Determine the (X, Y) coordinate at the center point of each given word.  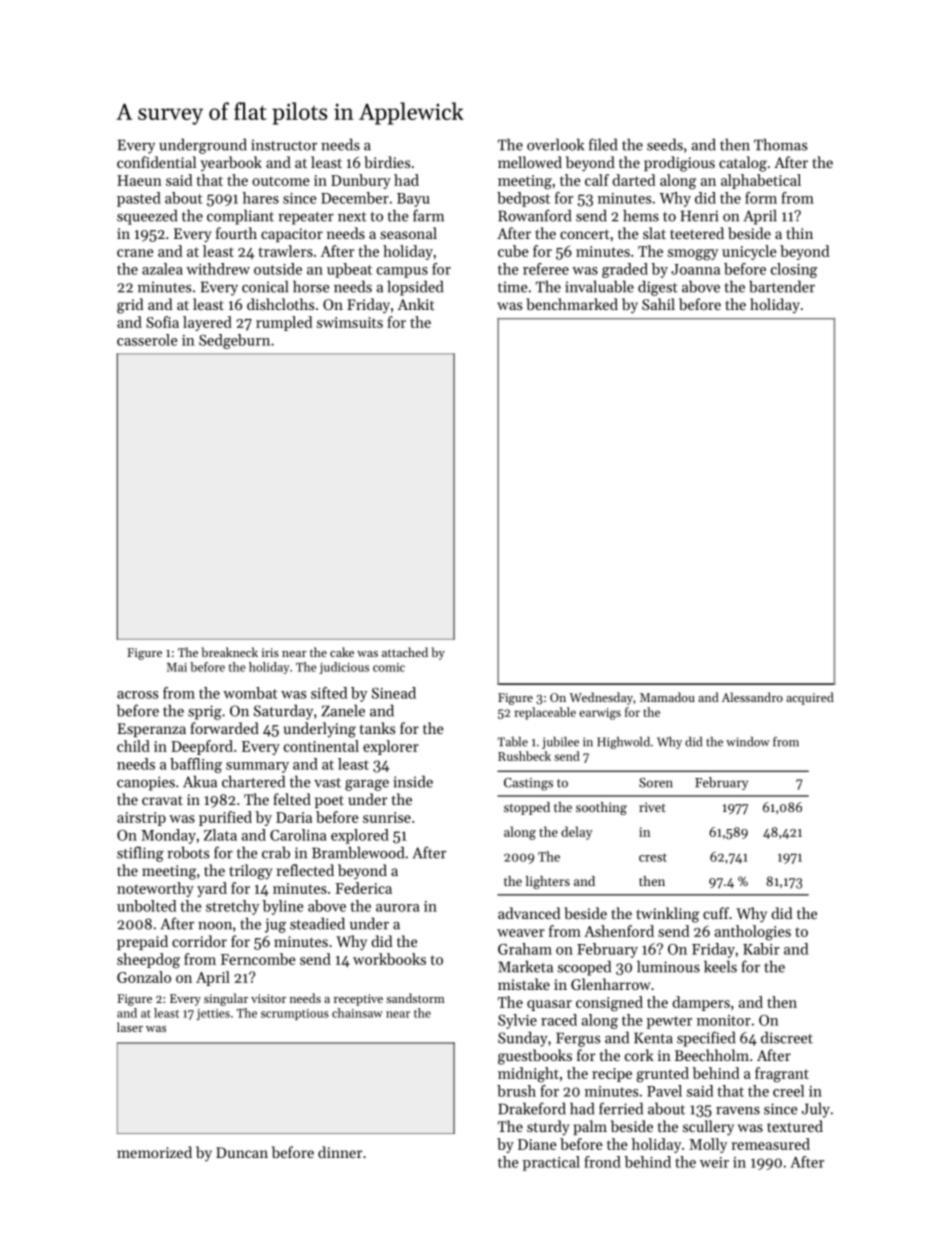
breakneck (229, 652)
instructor (284, 145)
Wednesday (601, 698)
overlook (555, 144)
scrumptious (295, 1014)
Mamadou (667, 697)
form (761, 198)
